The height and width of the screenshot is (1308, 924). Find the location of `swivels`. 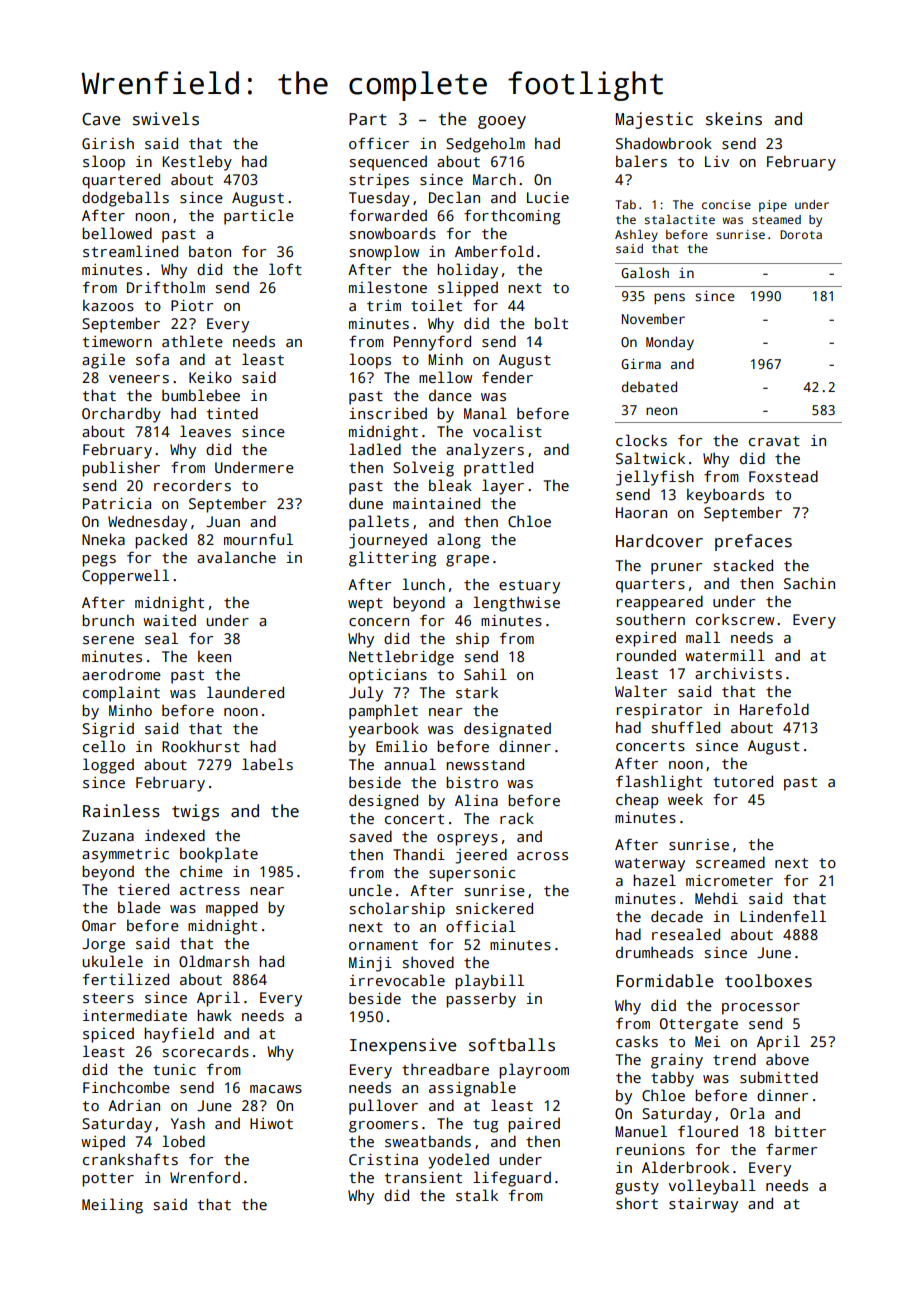

swivels is located at coordinates (166, 119).
